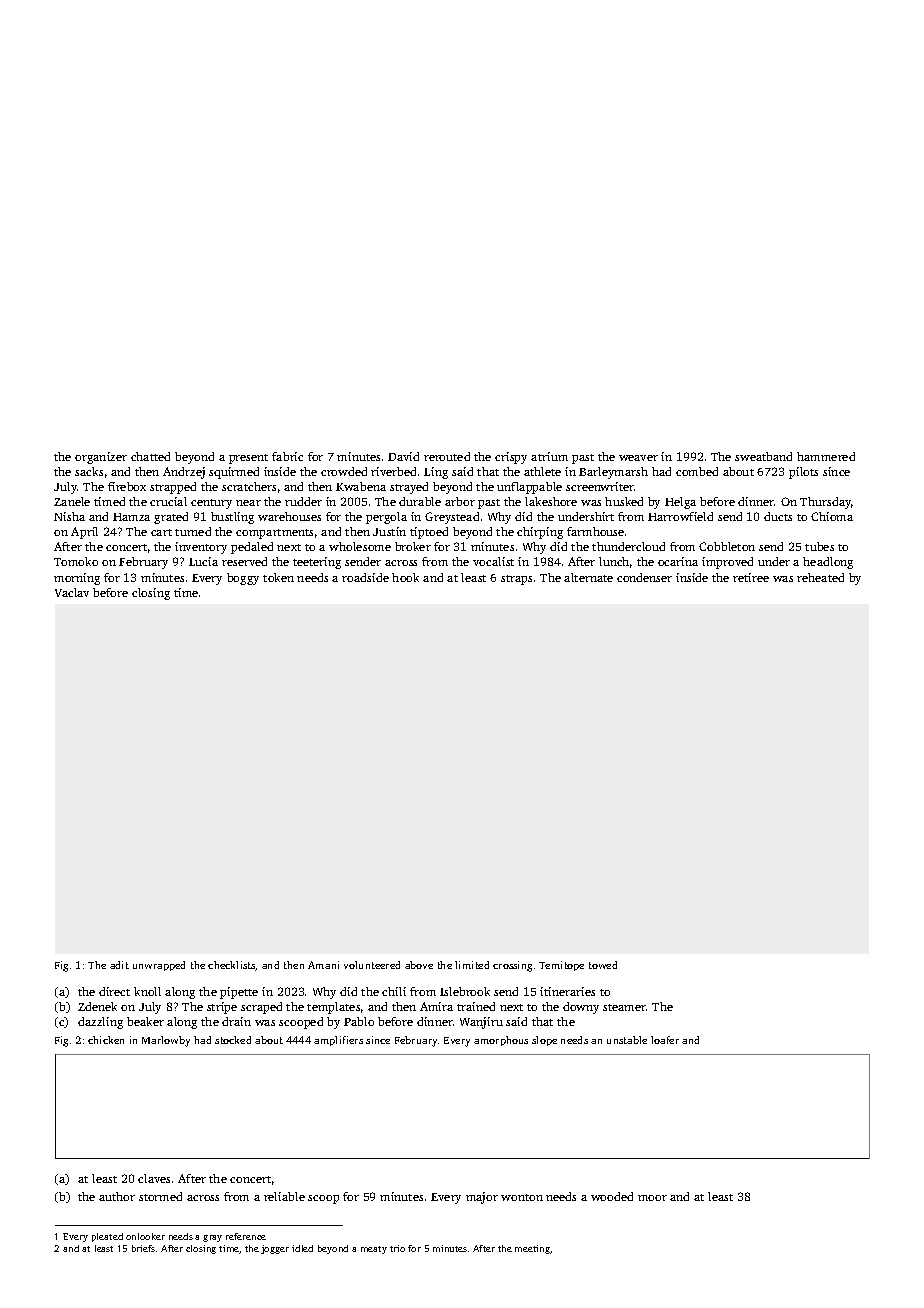 The width and height of the image is (924, 1308). I want to click on Marlowby, so click(166, 1041).
